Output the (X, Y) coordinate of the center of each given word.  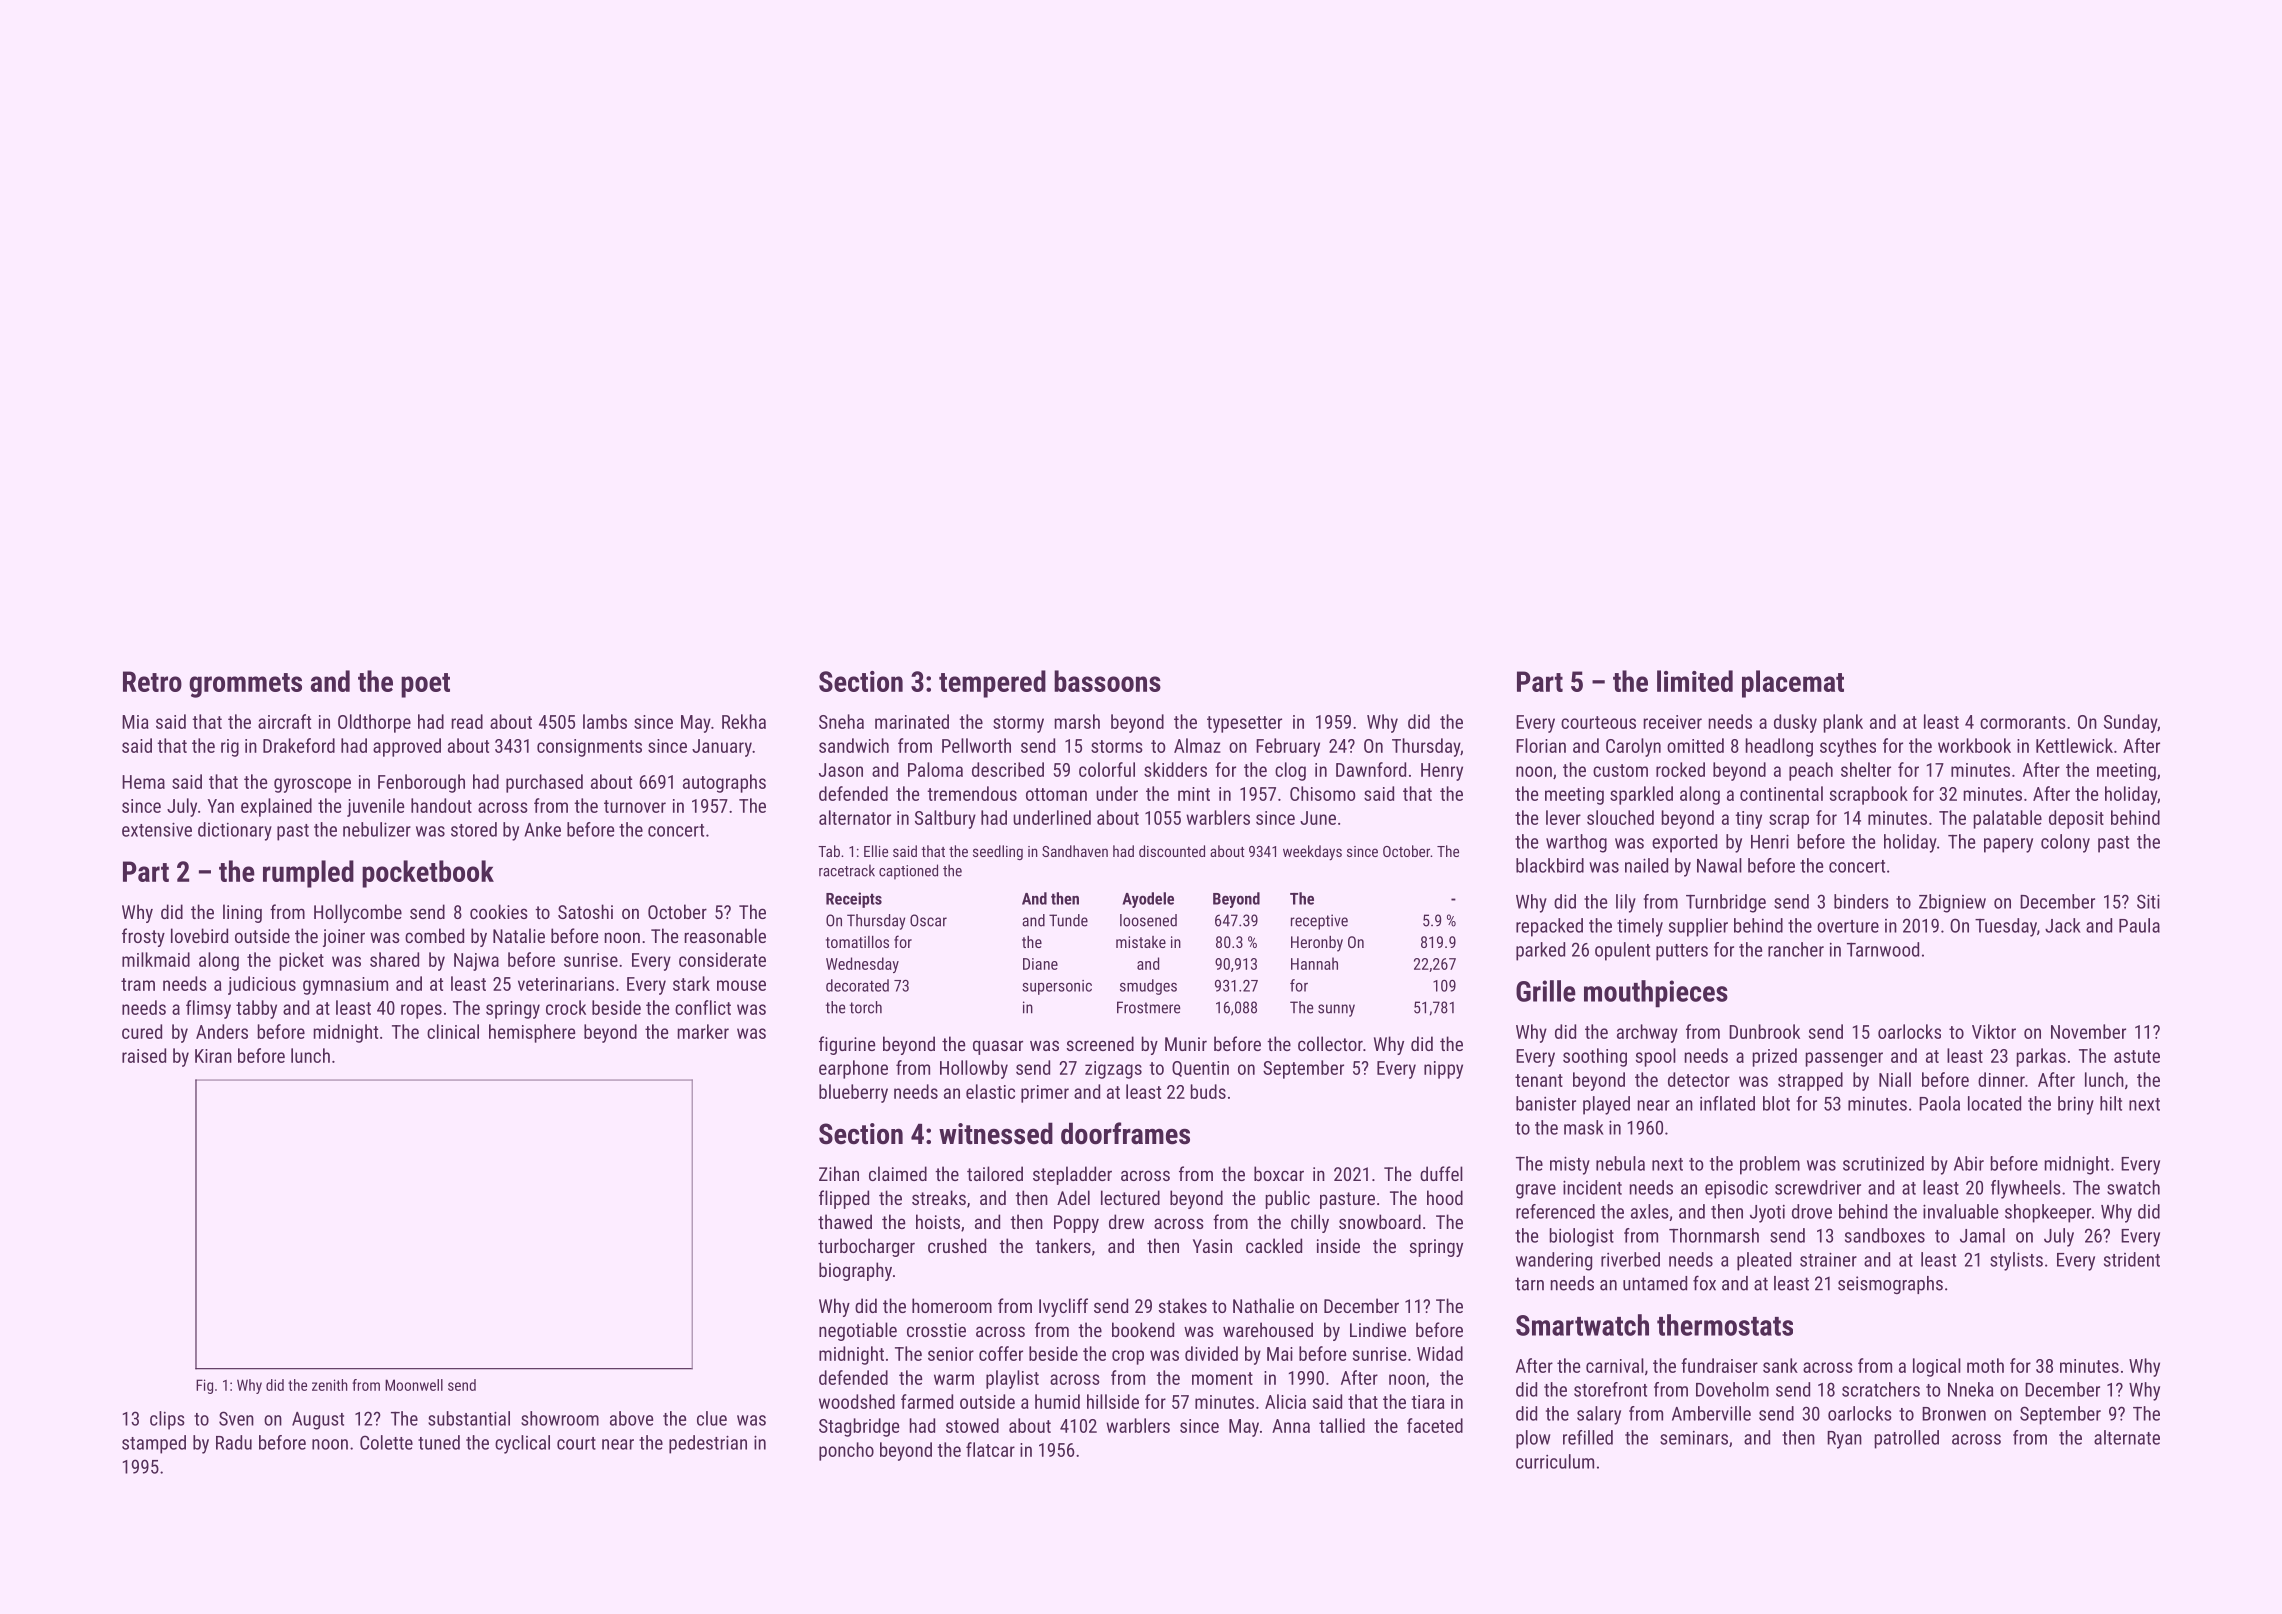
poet (425, 685)
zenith (330, 1385)
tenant (1539, 1080)
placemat (1793, 684)
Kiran (213, 1056)
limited (1695, 681)
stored (474, 829)
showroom (560, 1418)
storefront (1610, 1389)
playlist (1012, 1379)
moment (1222, 1378)
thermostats (1725, 1325)
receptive (1319, 922)
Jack (2063, 925)
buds (1208, 1091)
